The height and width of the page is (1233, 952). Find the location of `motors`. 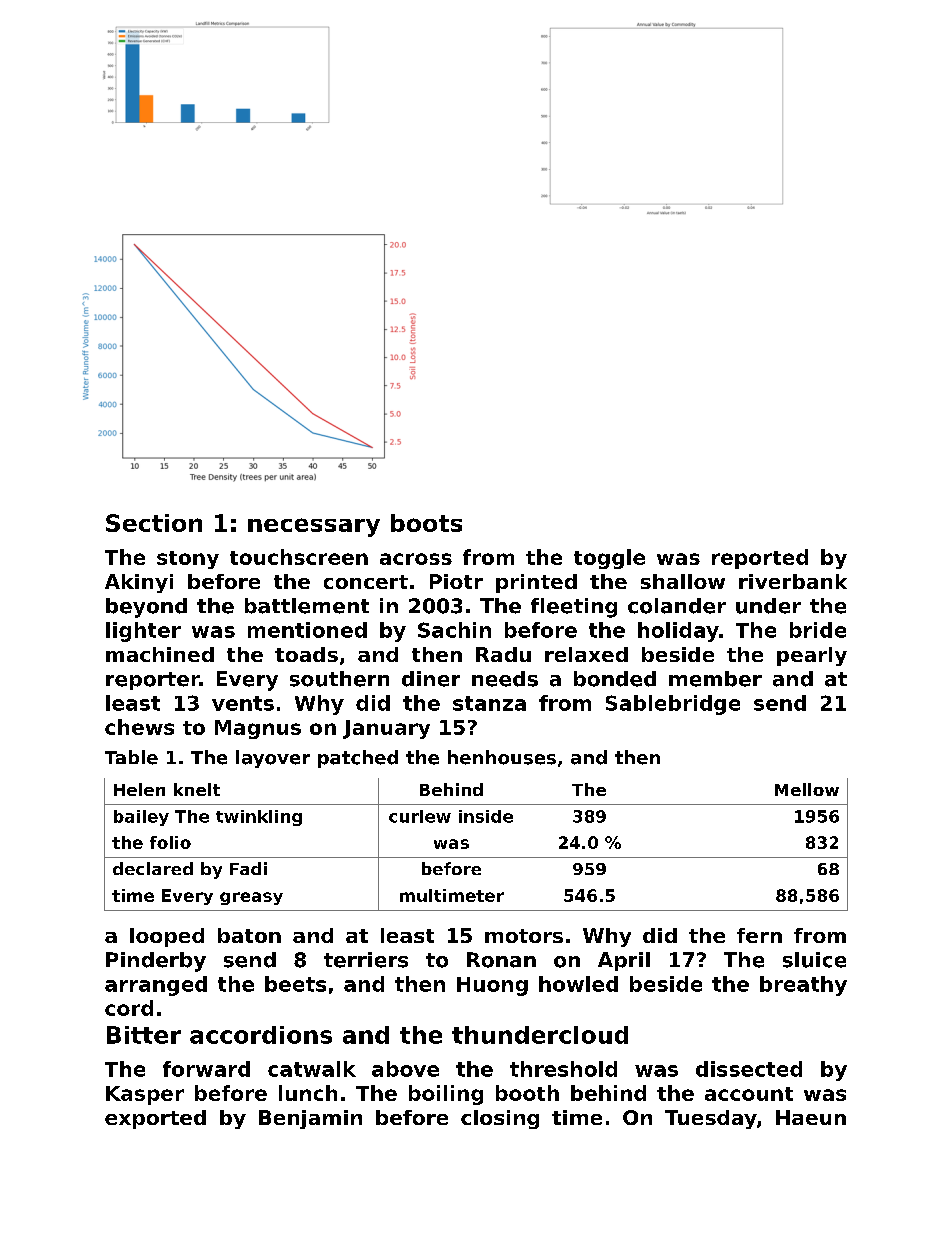

motors is located at coordinates (524, 936).
